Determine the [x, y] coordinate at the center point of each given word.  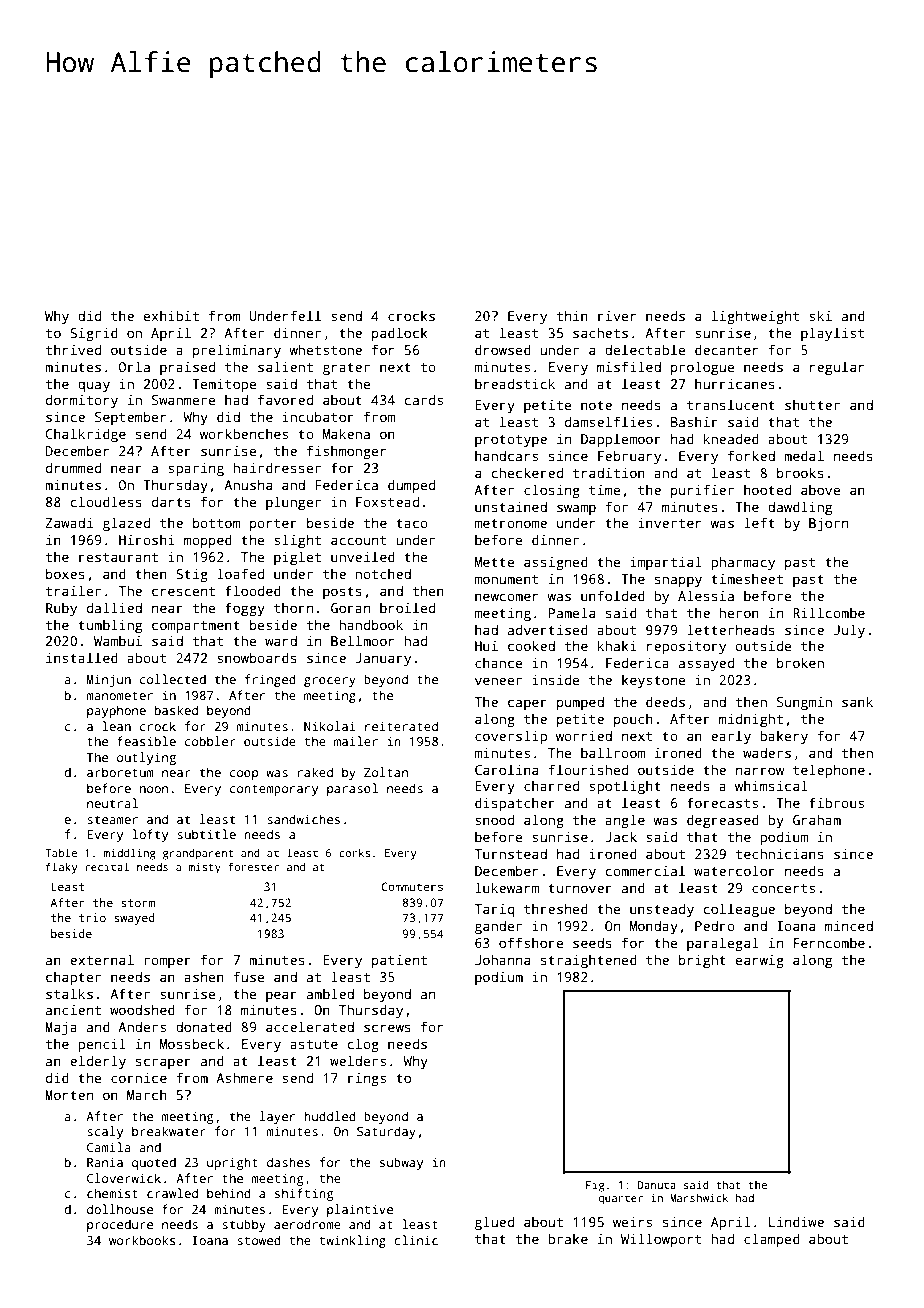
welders [358, 1060]
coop [244, 775]
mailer [356, 741]
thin [572, 315]
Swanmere [184, 400]
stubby [244, 1225]
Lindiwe [796, 1221]
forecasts [722, 802]
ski [820, 315]
